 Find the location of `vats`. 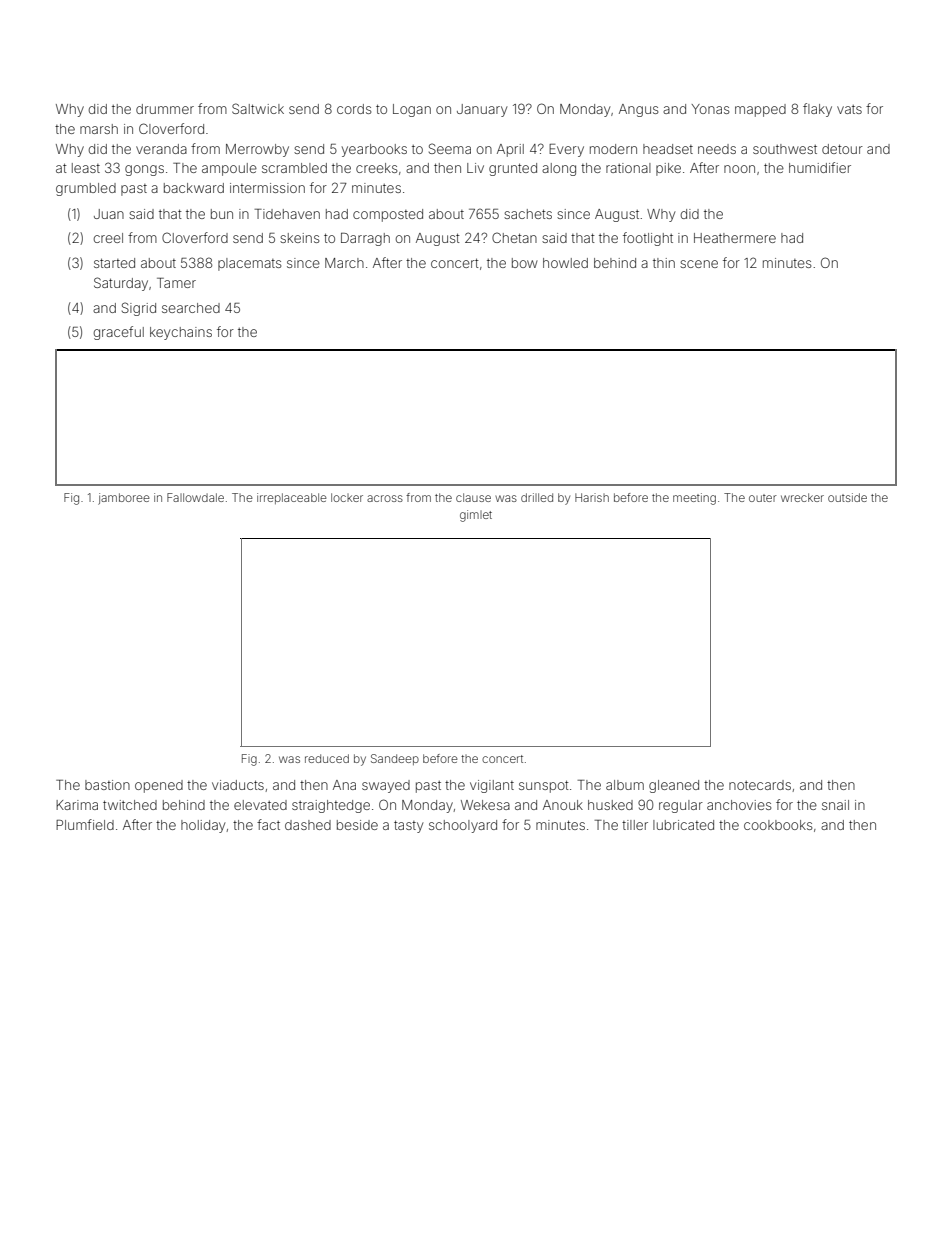

vats is located at coordinates (849, 109).
